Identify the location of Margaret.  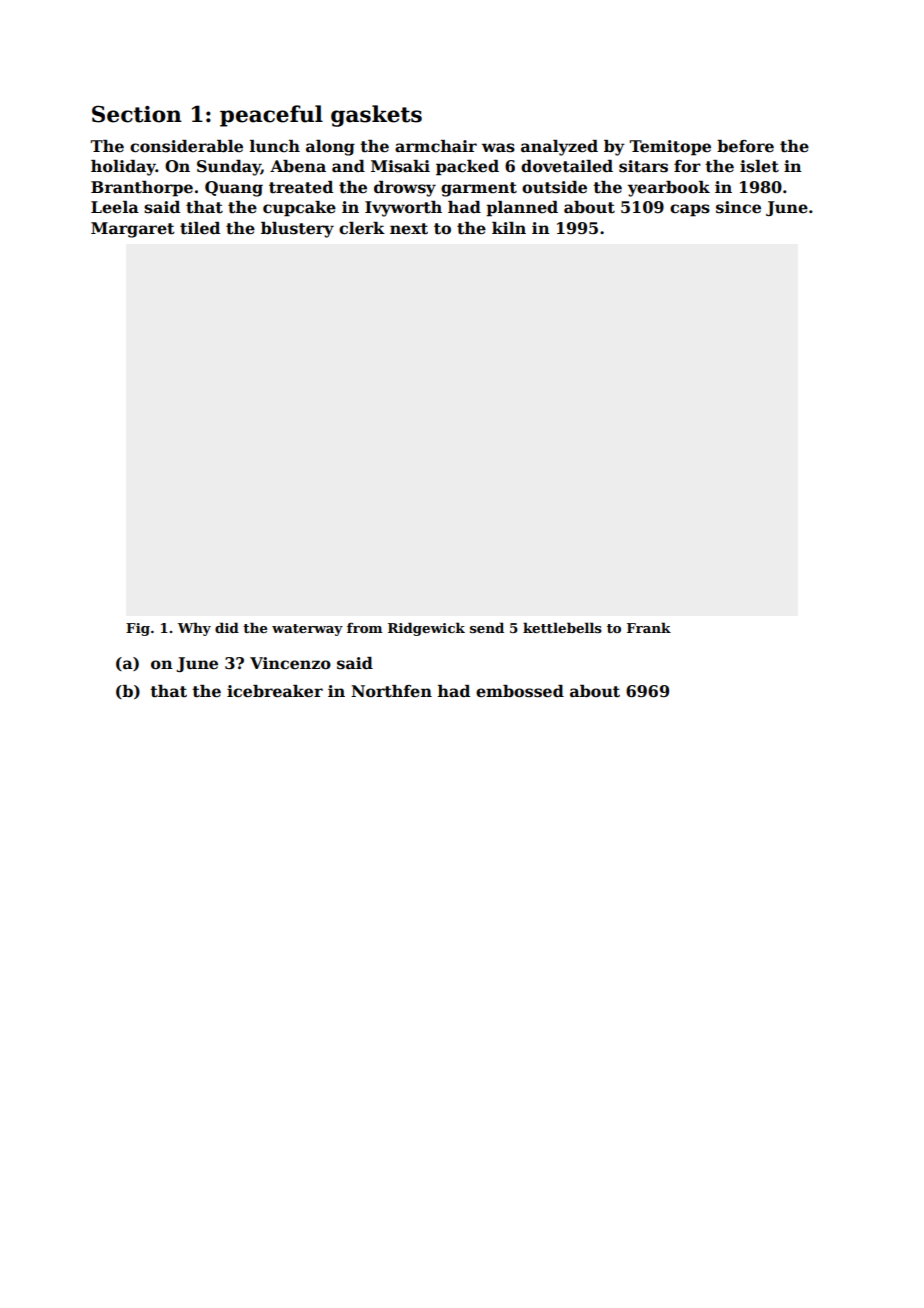
(133, 230).
